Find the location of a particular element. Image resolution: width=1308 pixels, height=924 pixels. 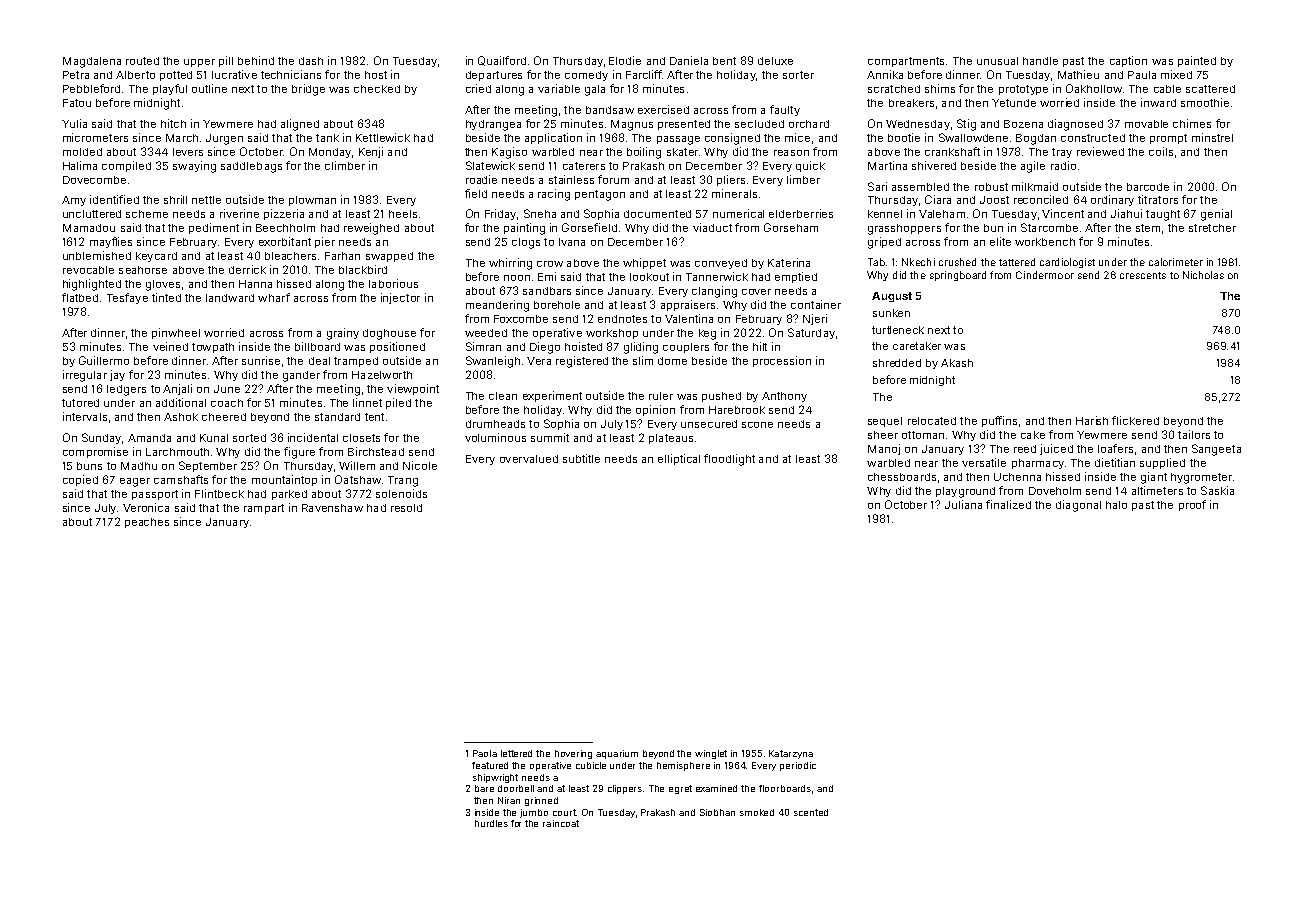

bare is located at coordinates (484, 788).
